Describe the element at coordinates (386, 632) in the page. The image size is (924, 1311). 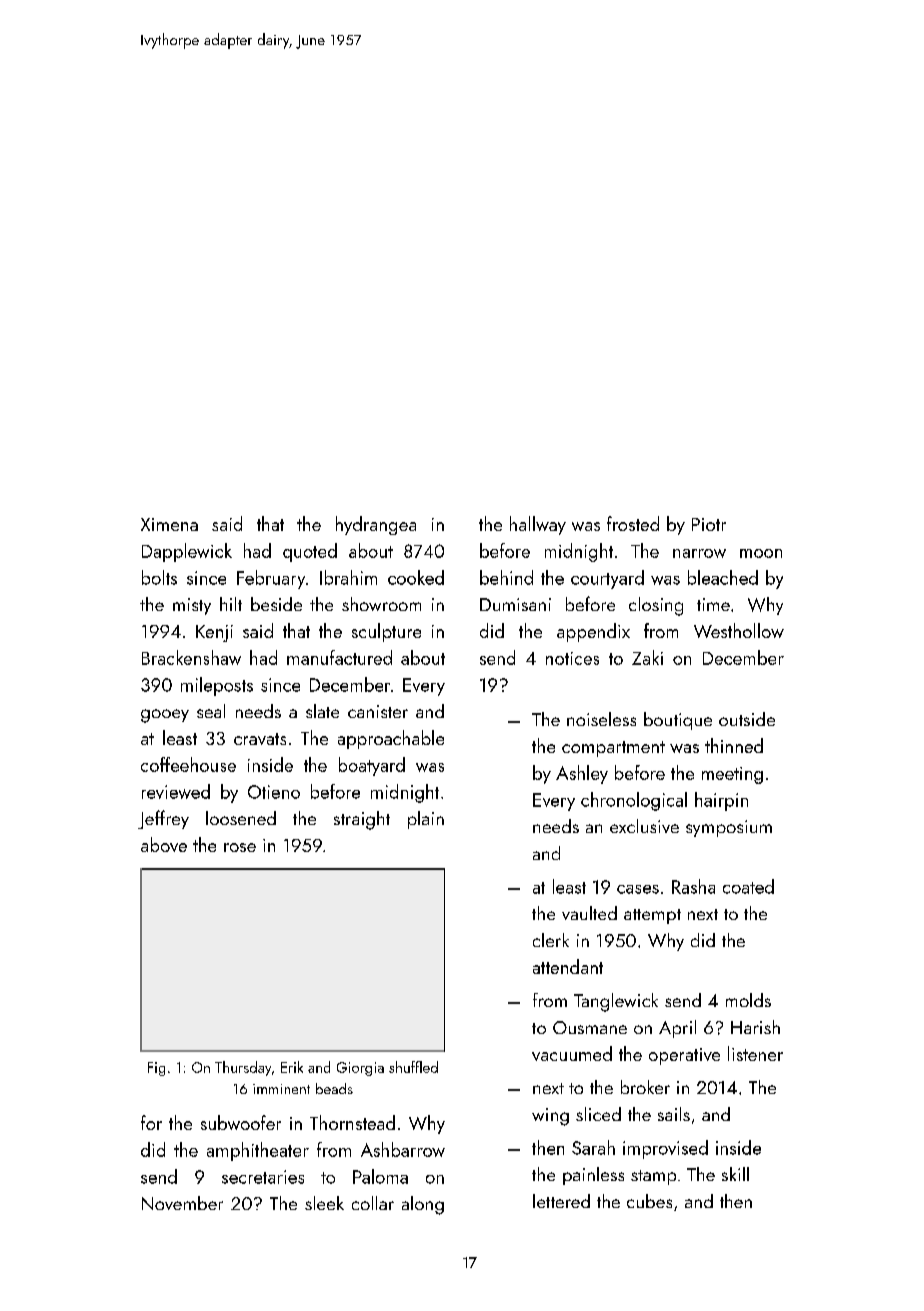
I see `sculpture` at that location.
